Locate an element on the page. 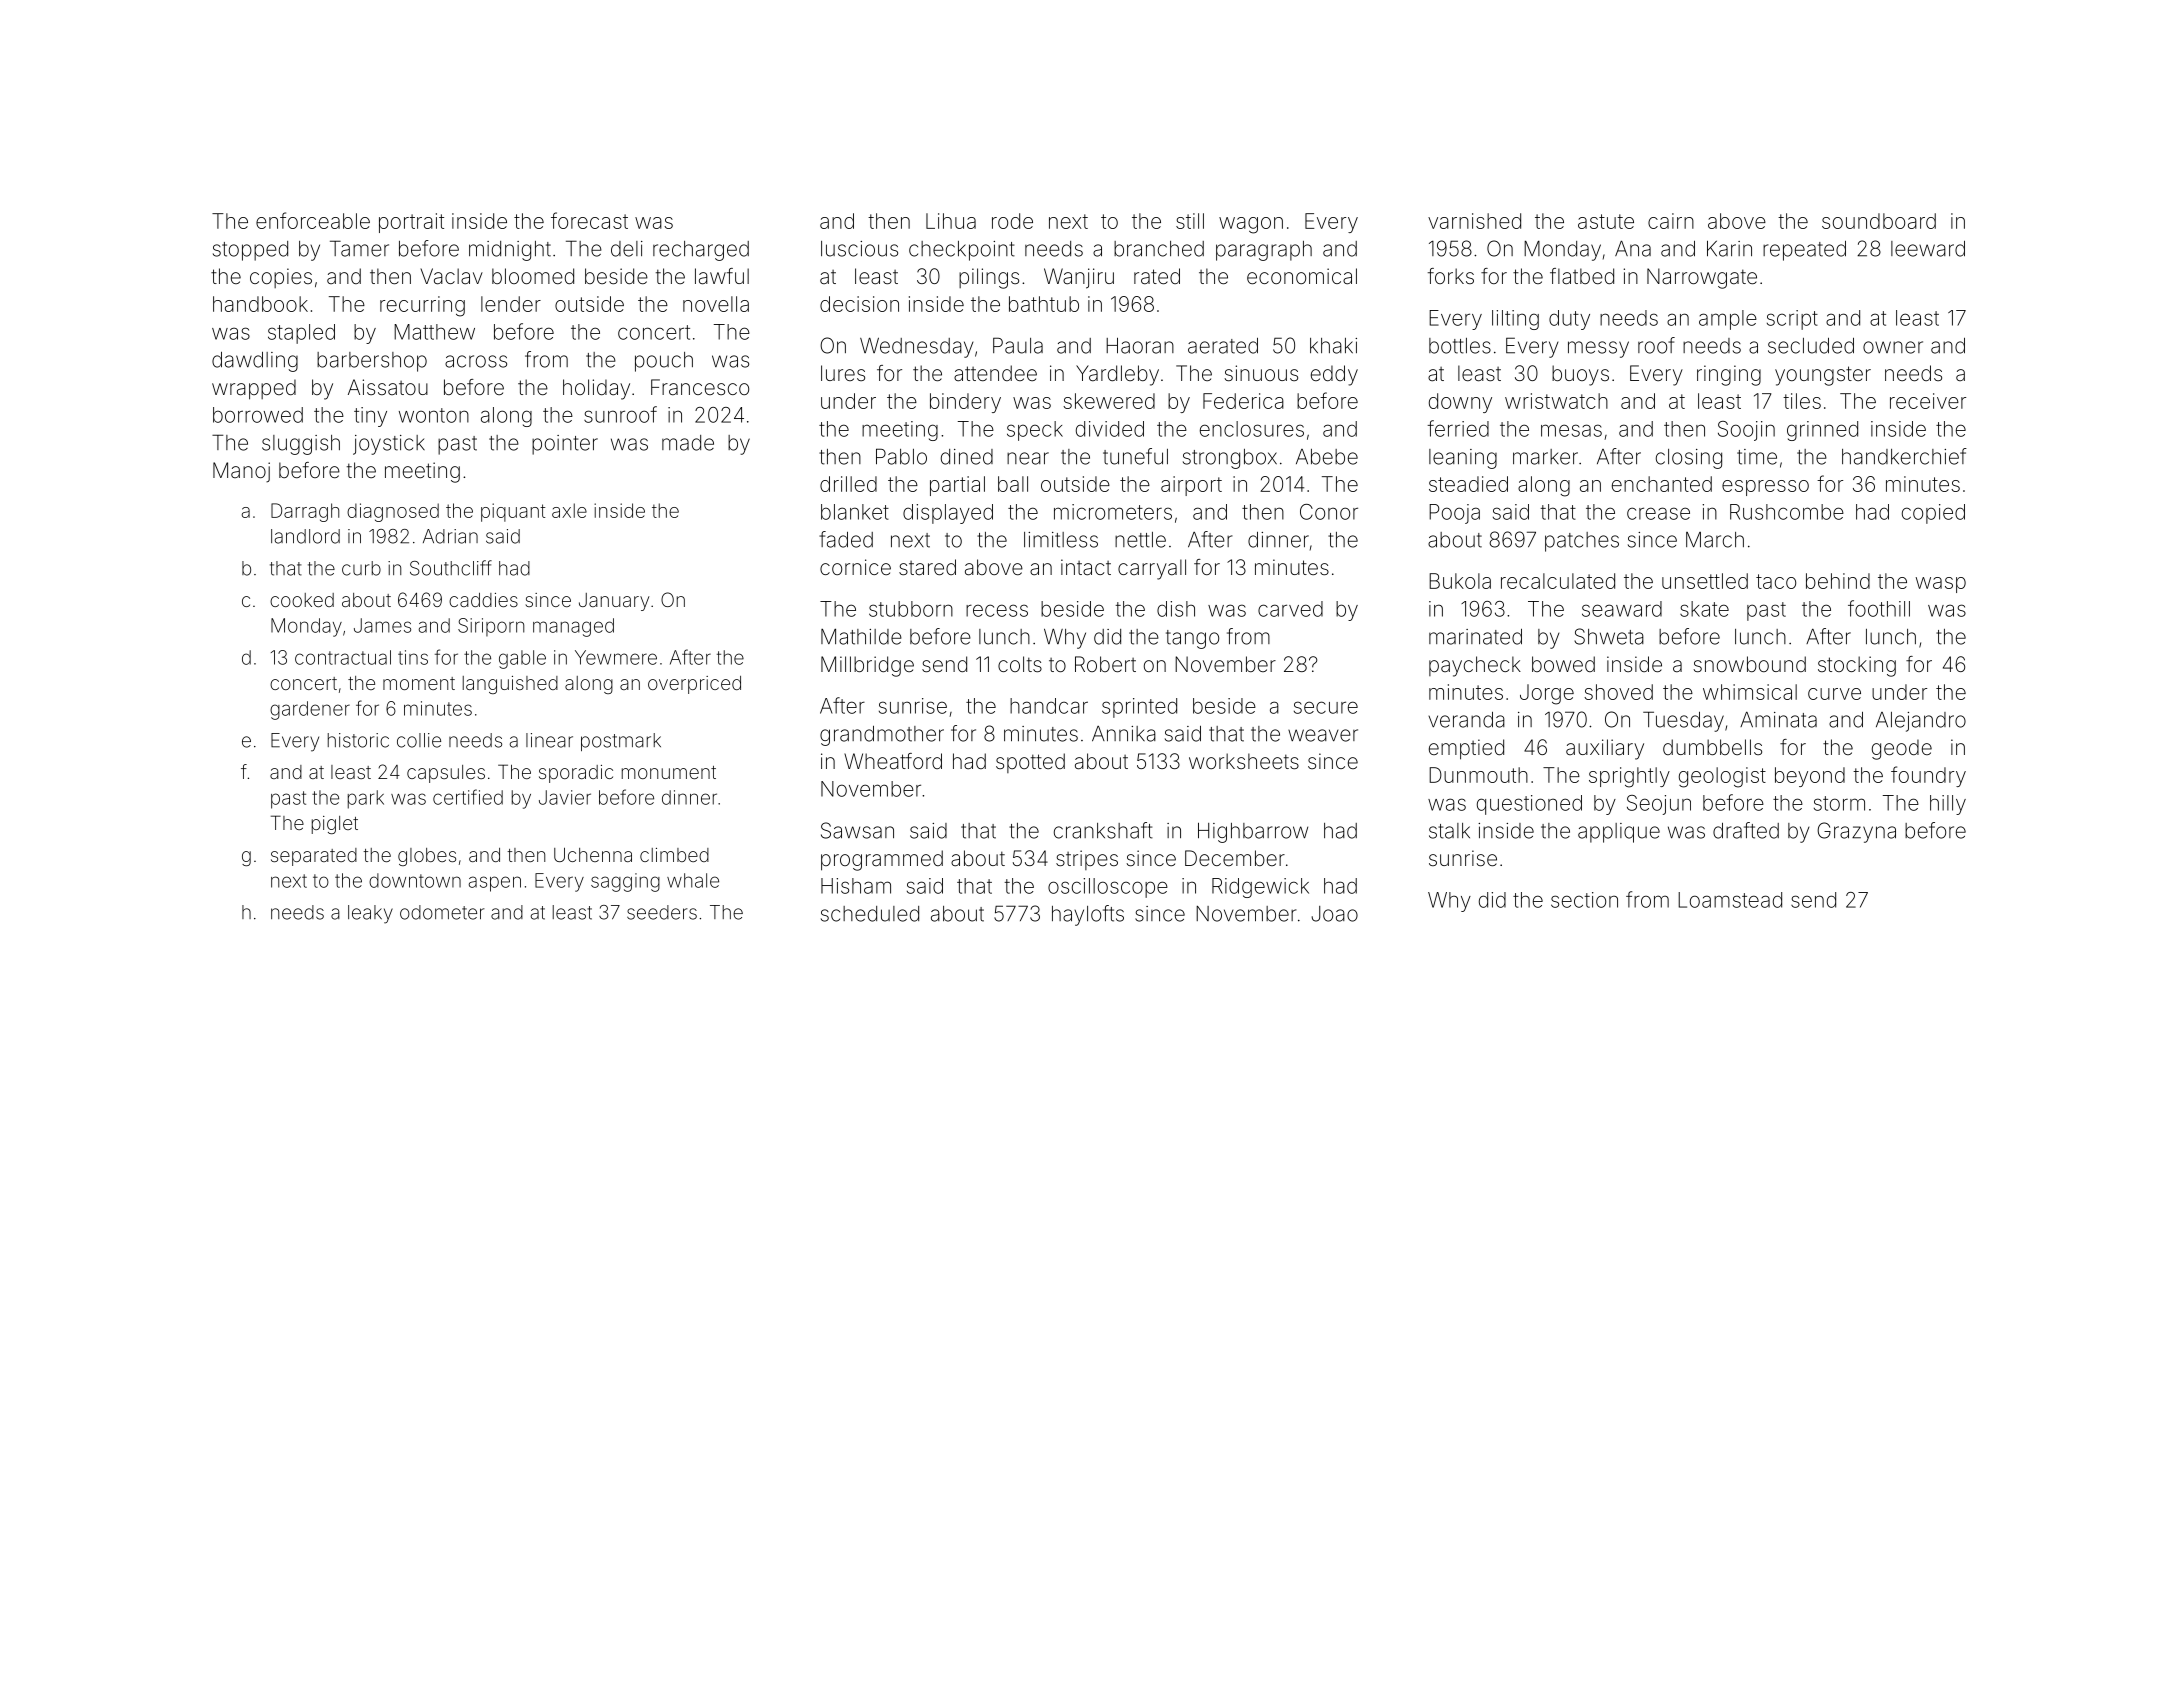 The width and height of the image is (2178, 1683). seaward is located at coordinates (1622, 609).
